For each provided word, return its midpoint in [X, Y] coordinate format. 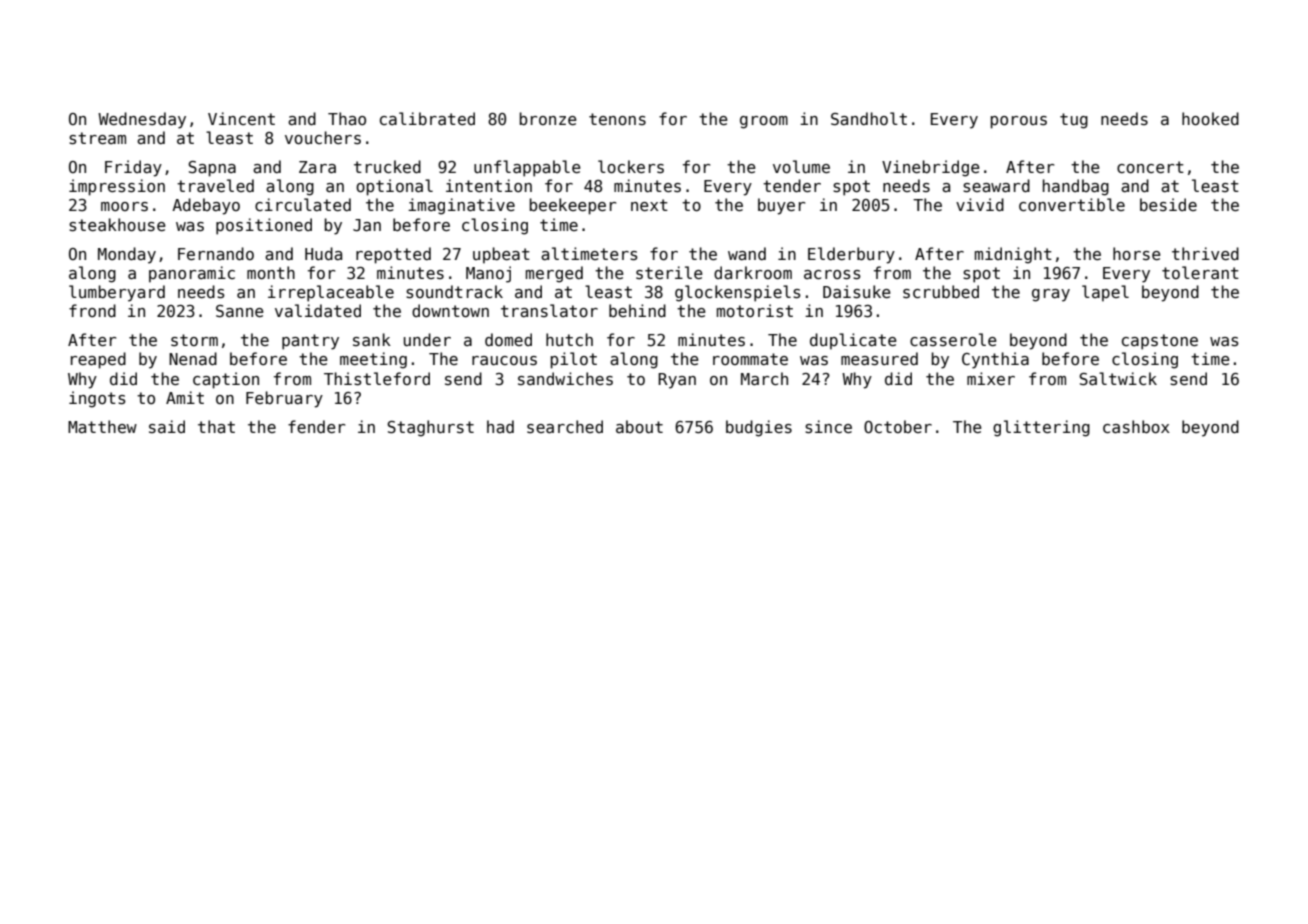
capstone [1160, 342]
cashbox [1136, 426]
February [284, 399]
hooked [1210, 118]
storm [194, 340]
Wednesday [142, 120]
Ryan [677, 381]
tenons [617, 119]
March [764, 378]
